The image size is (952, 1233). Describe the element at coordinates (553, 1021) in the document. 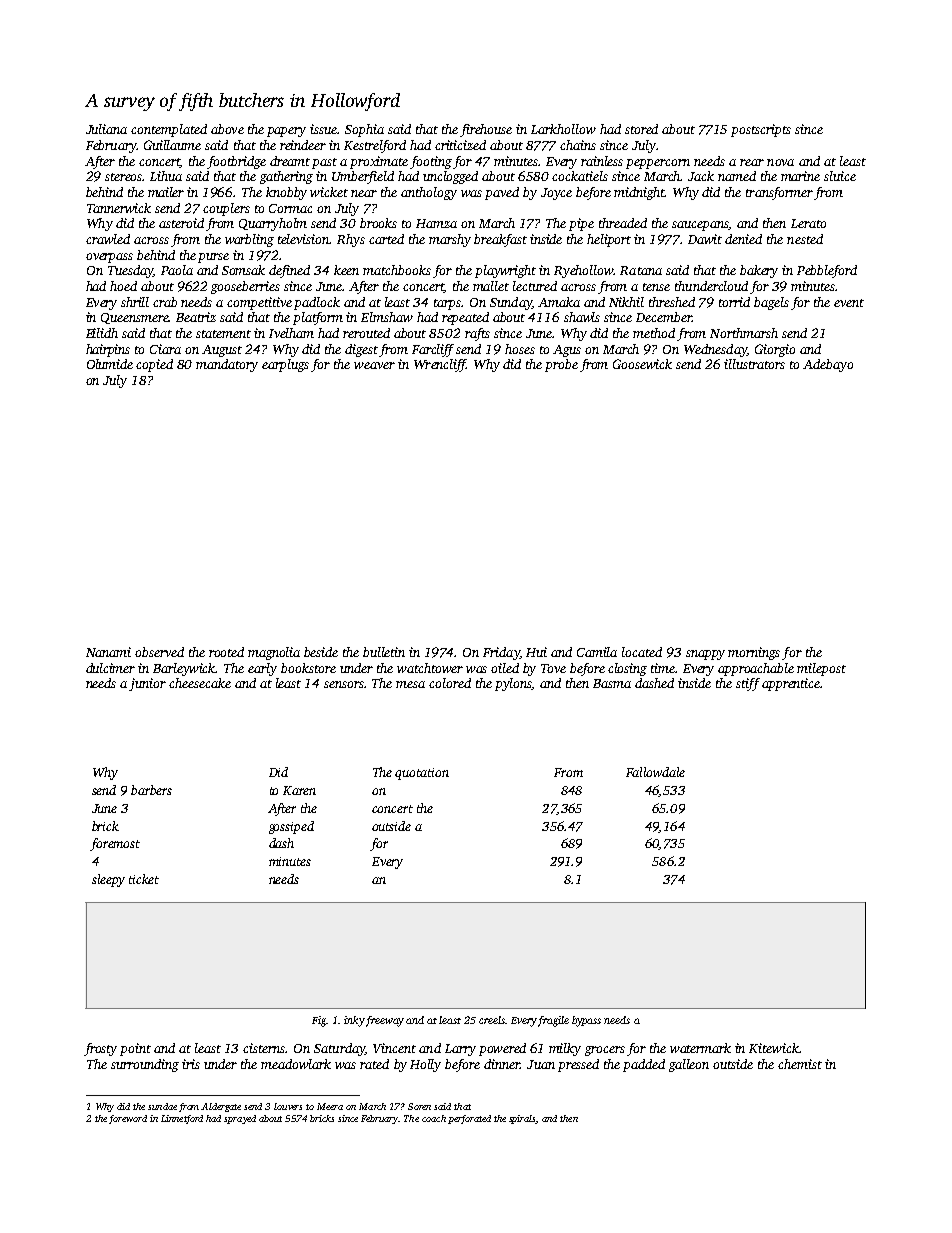

I see `fragile` at that location.
